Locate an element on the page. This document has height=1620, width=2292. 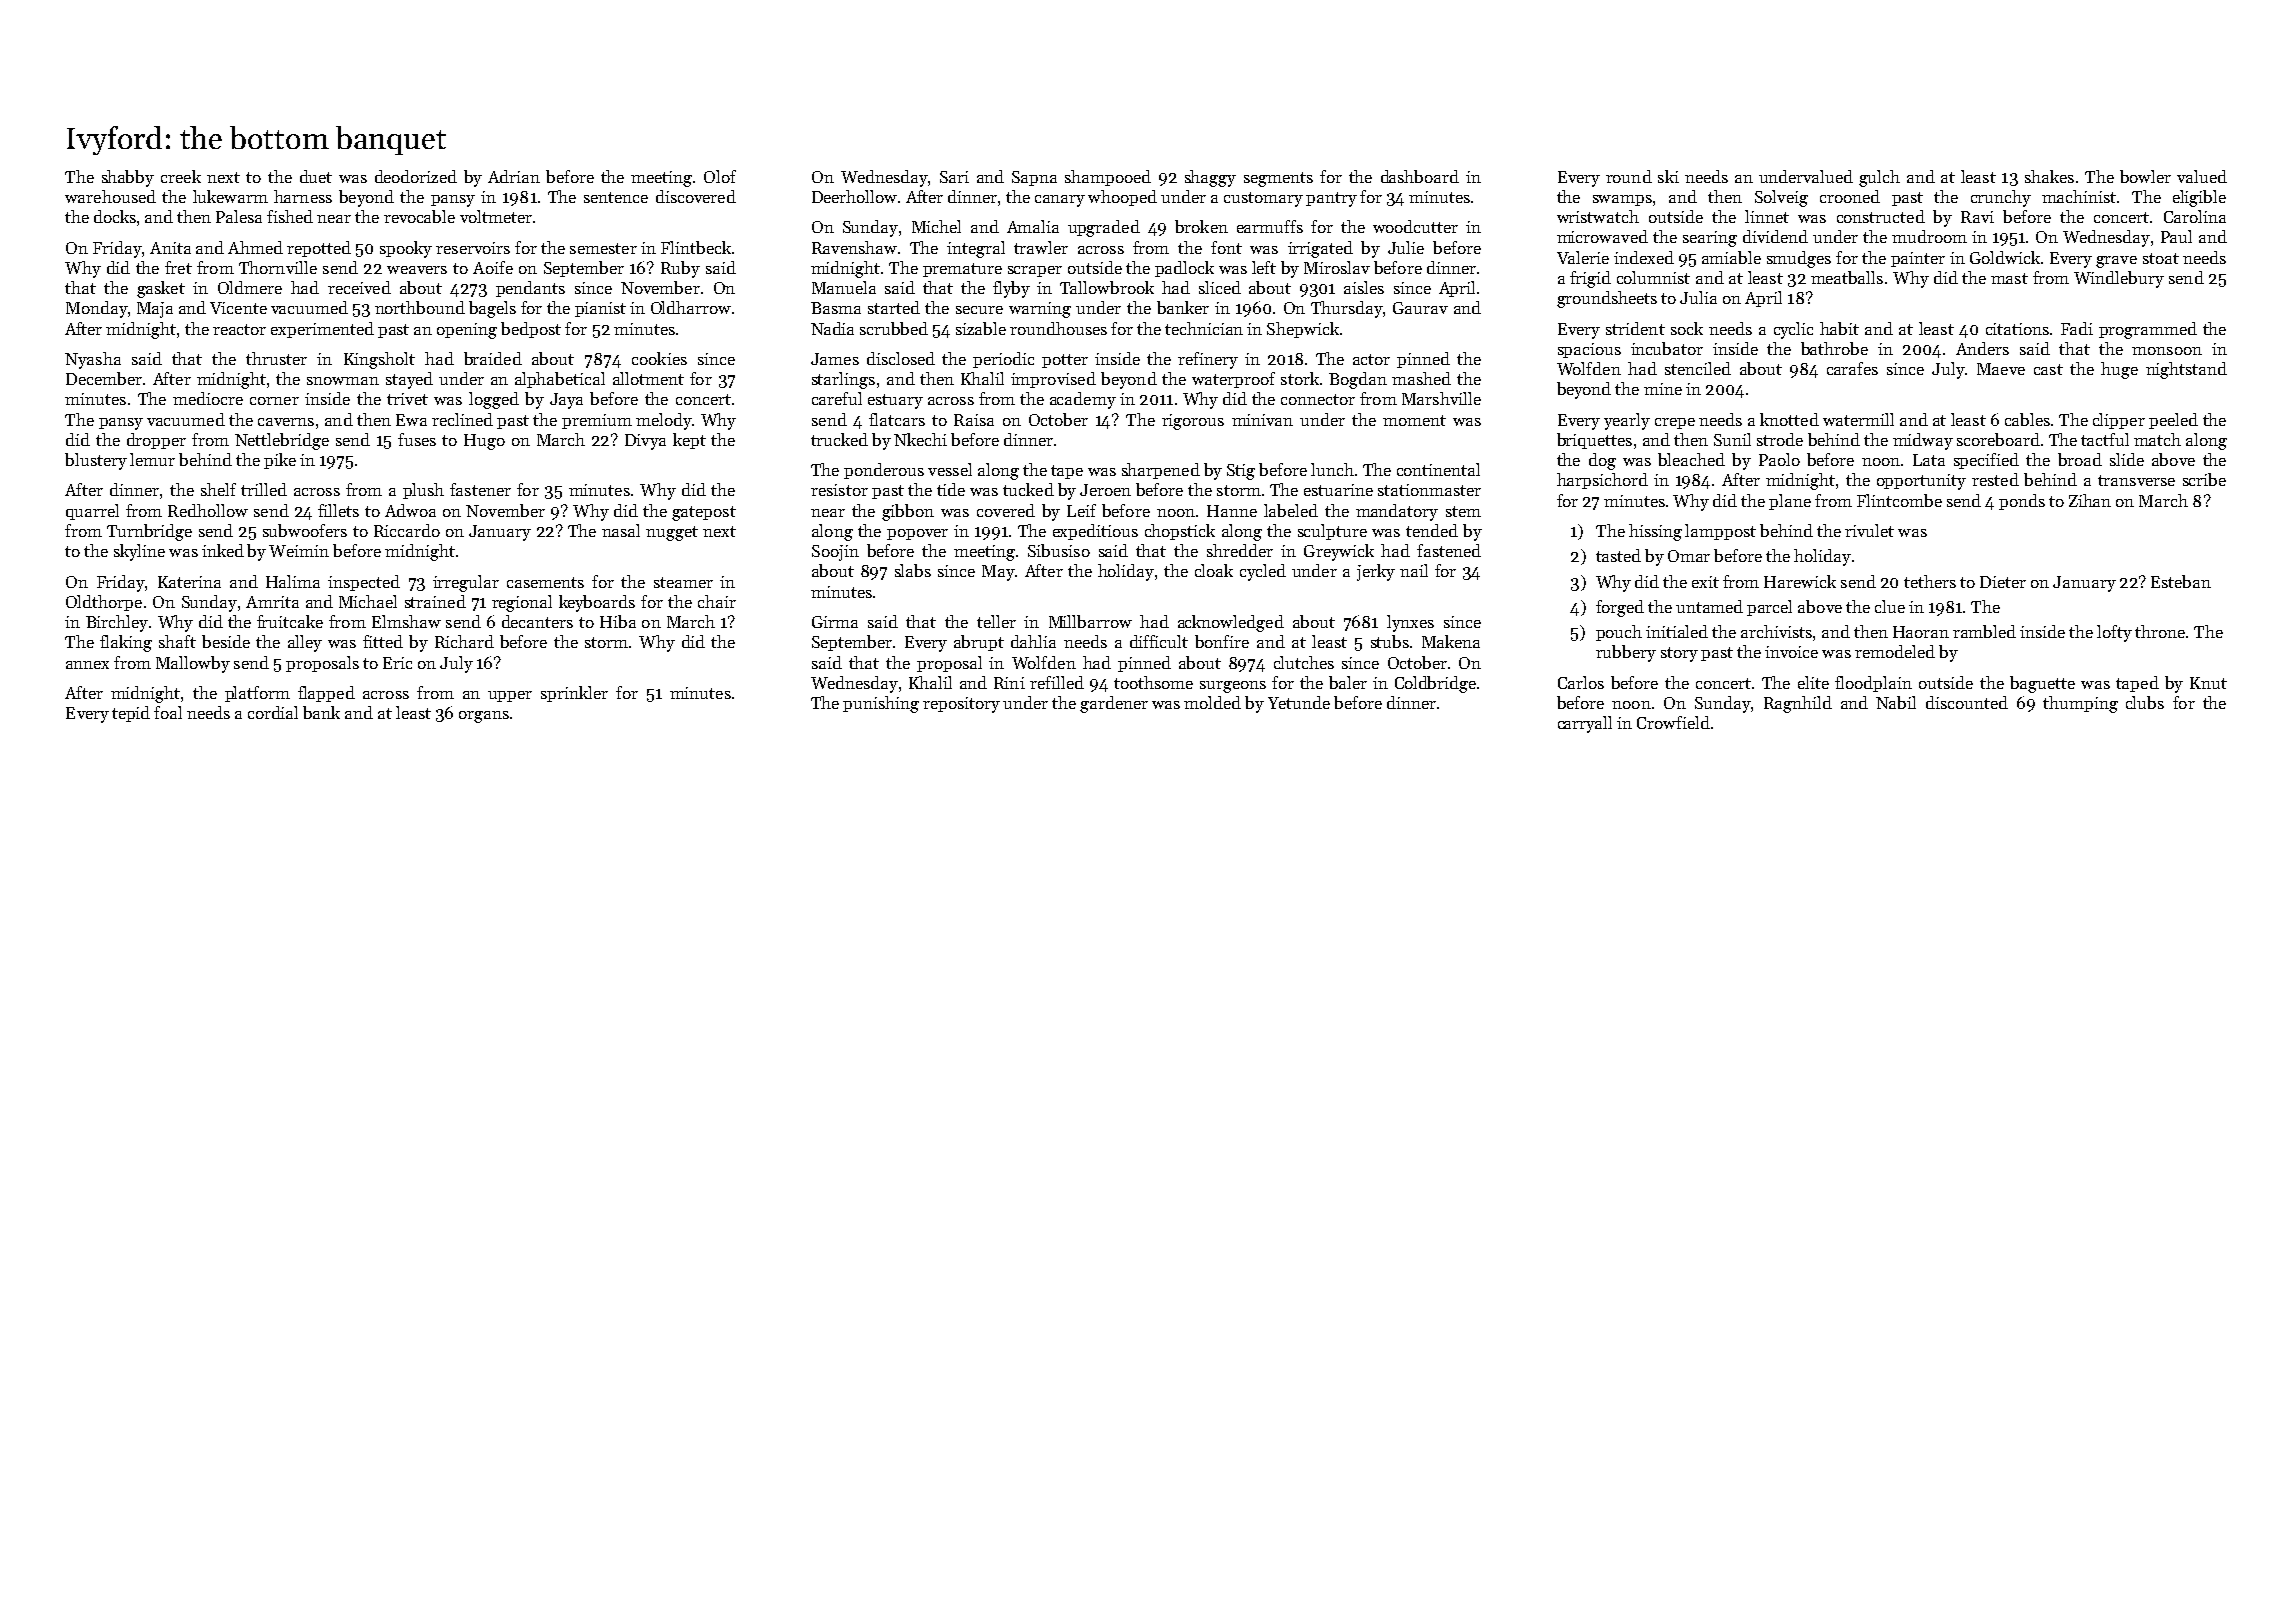
bowler is located at coordinates (2145, 176).
